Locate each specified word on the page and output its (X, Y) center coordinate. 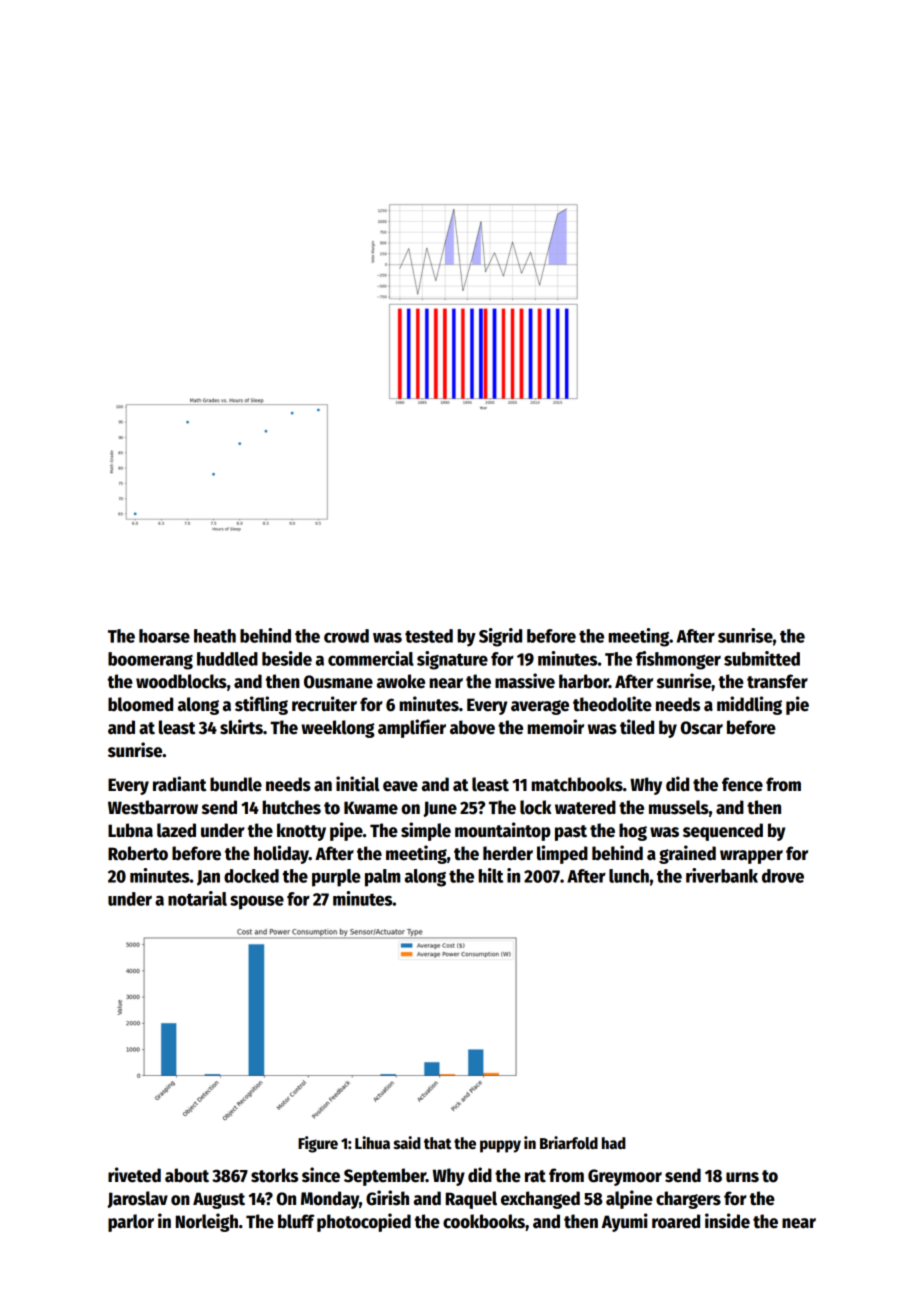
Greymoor (625, 1177)
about (187, 1175)
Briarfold (569, 1142)
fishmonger (678, 660)
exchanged (540, 1200)
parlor (131, 1223)
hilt (490, 875)
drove (783, 876)
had (614, 1143)
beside (287, 658)
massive (525, 681)
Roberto (138, 853)
